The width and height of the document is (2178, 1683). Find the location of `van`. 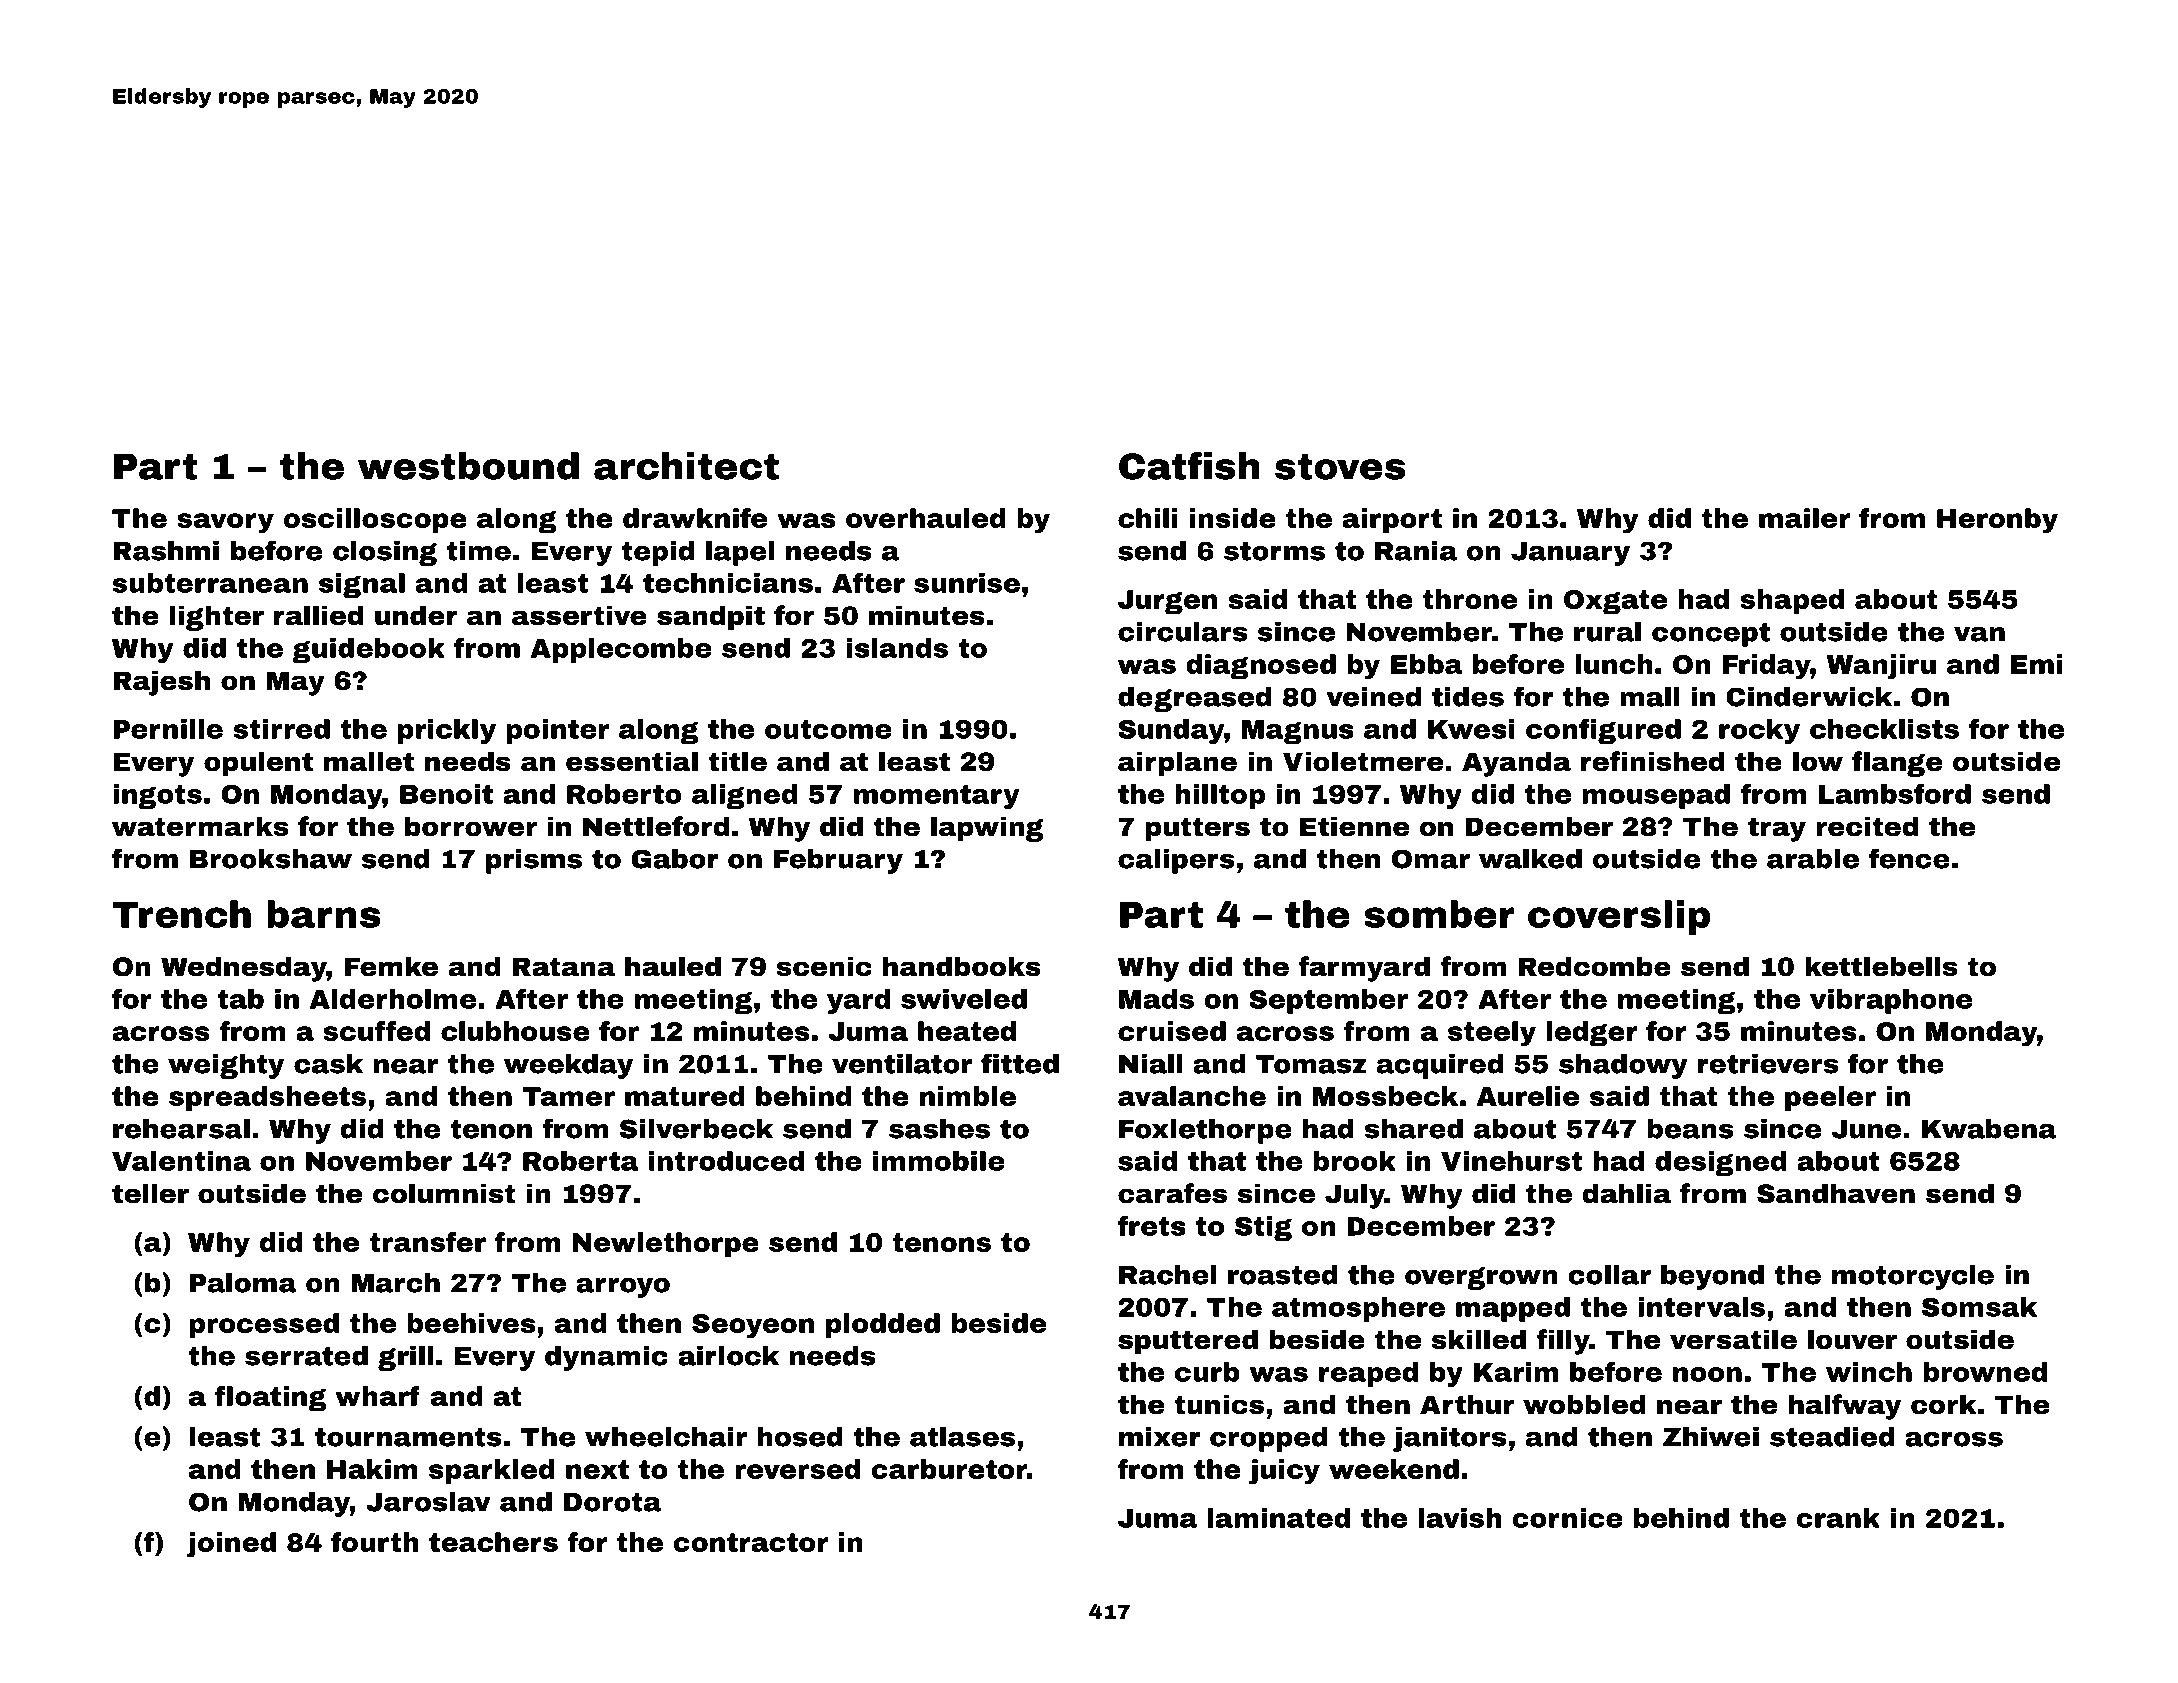

van is located at coordinates (1979, 634).
